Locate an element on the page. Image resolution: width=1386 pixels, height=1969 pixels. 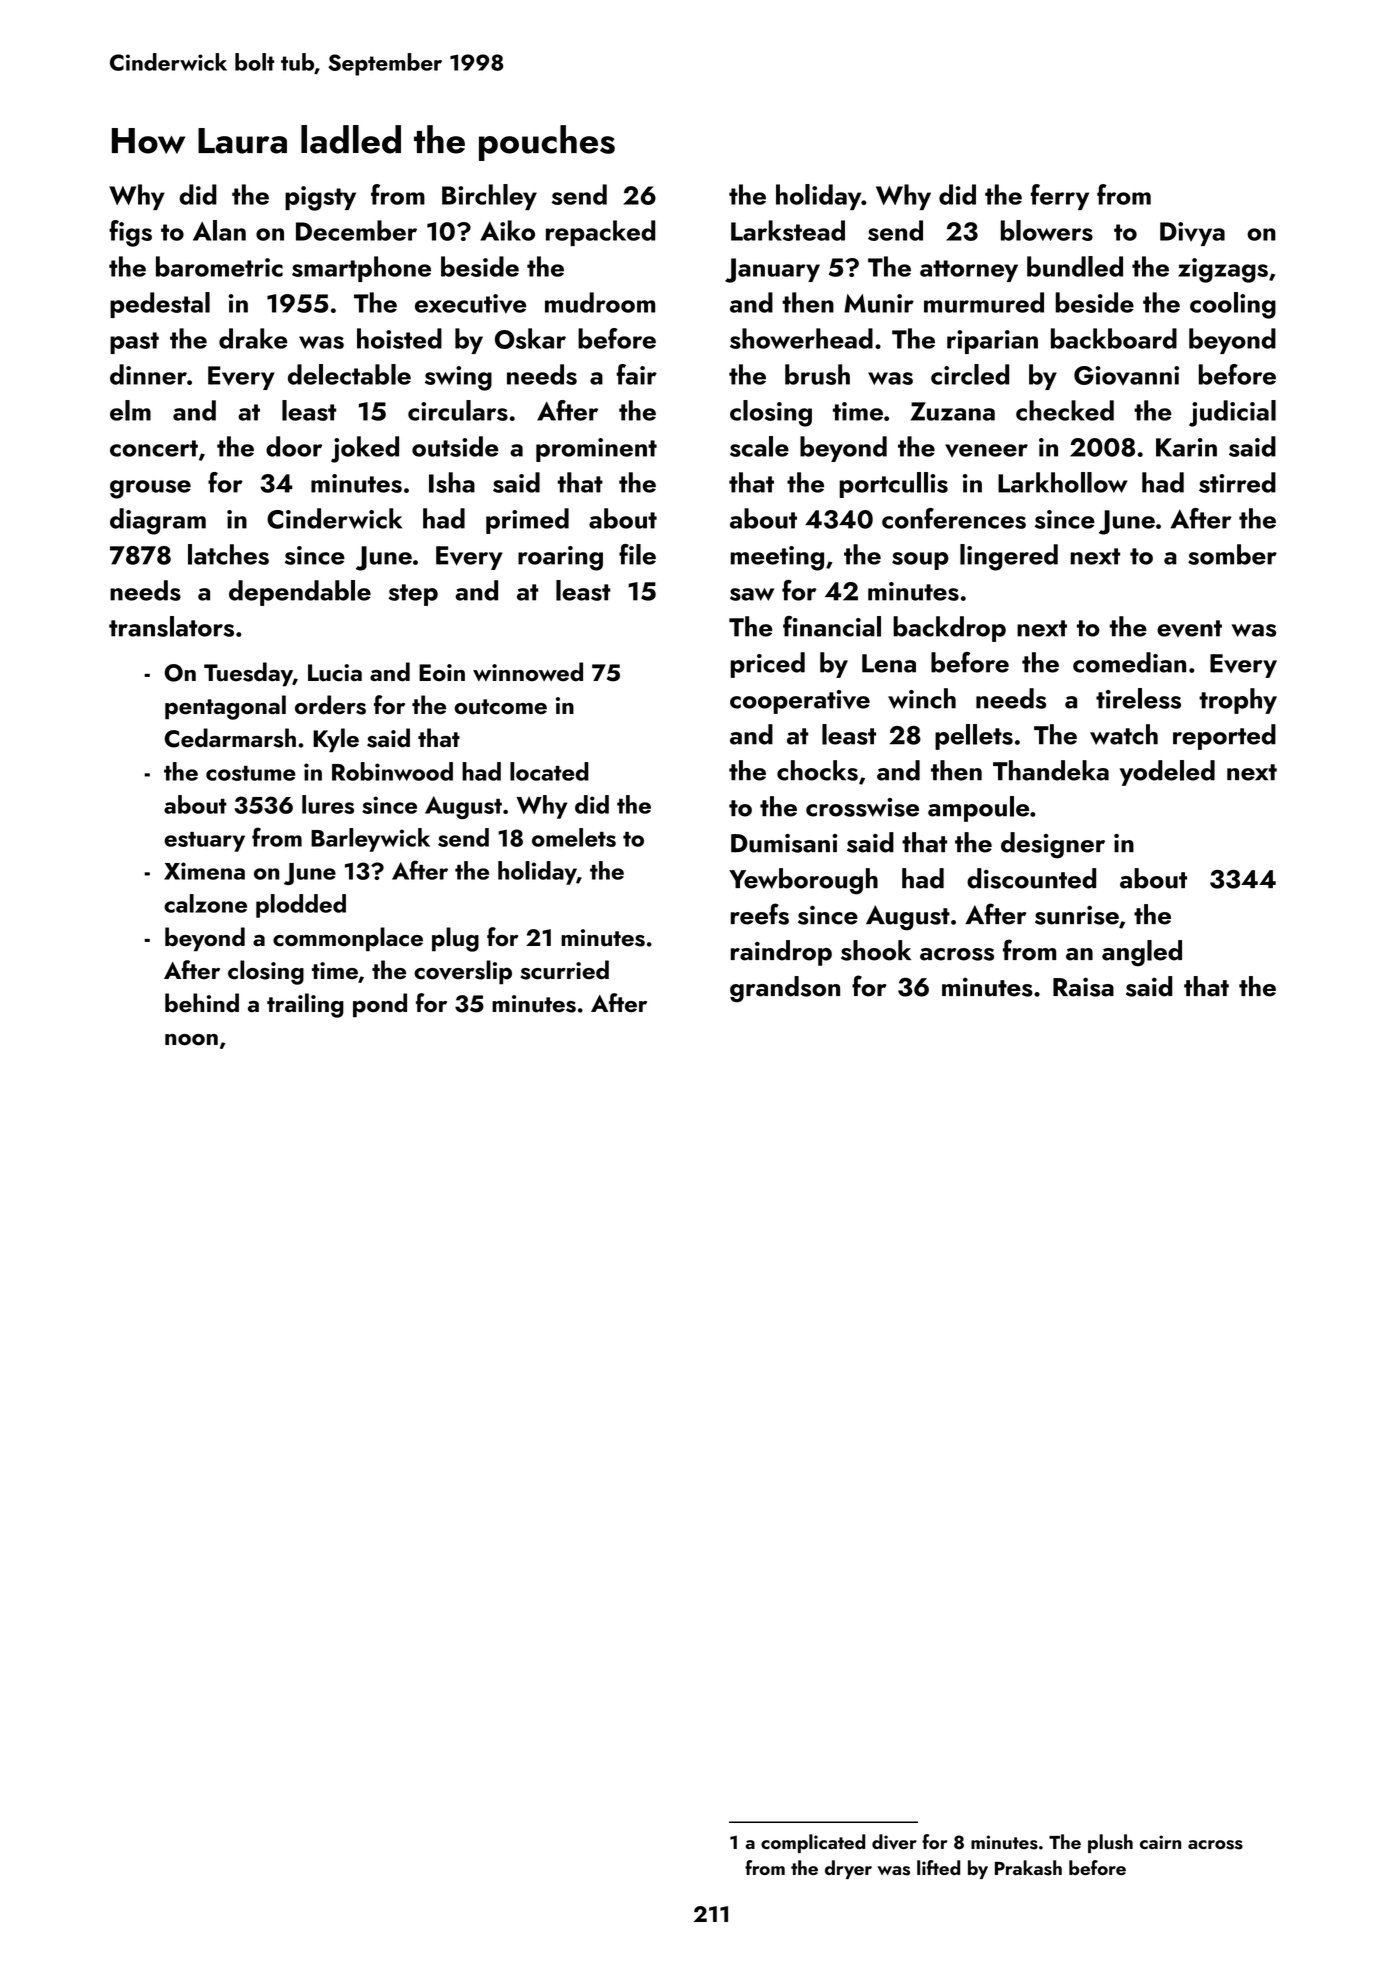
shook is located at coordinates (876, 950).
